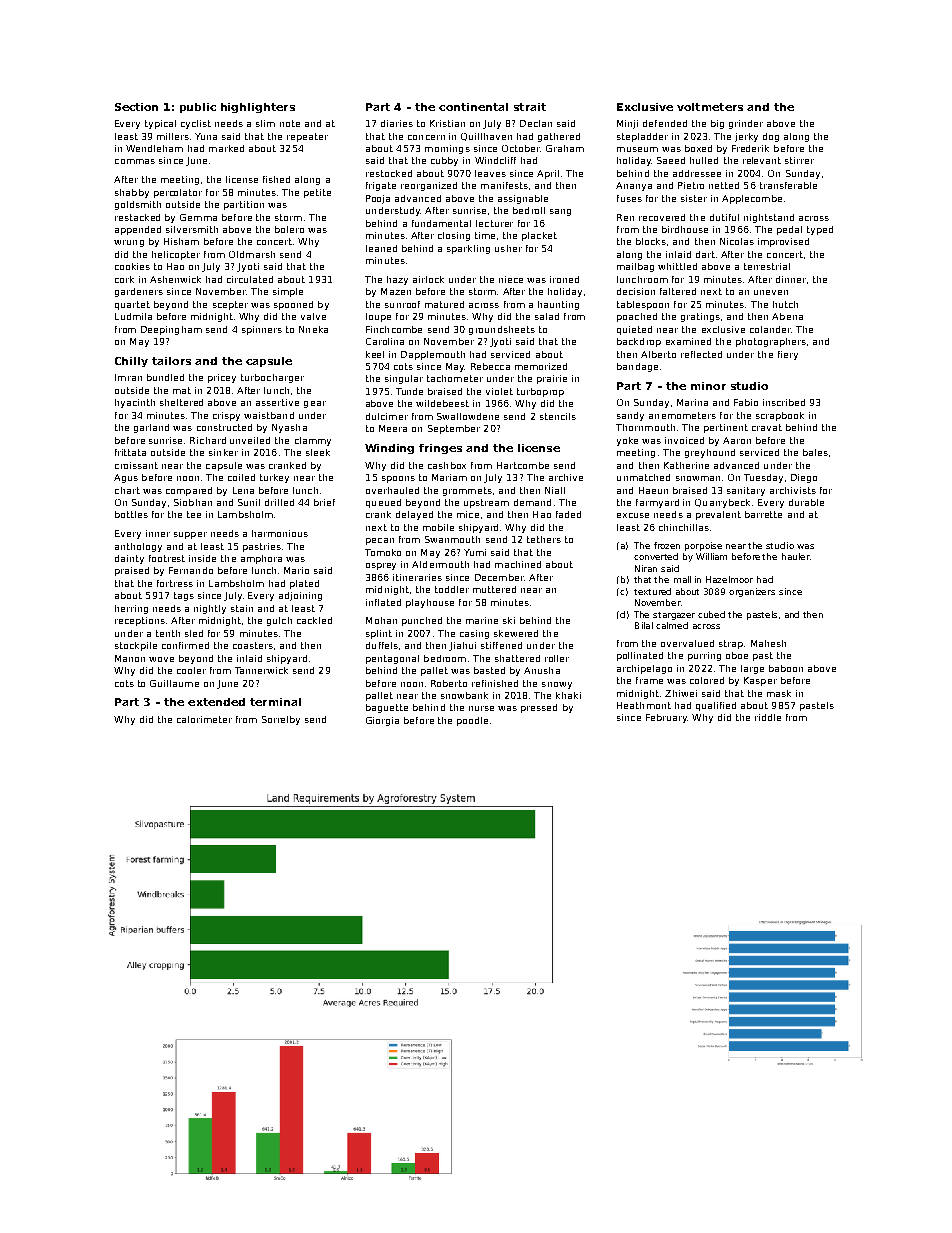  Describe the element at coordinates (710, 107) in the image. I see `voltmeters` at that location.
